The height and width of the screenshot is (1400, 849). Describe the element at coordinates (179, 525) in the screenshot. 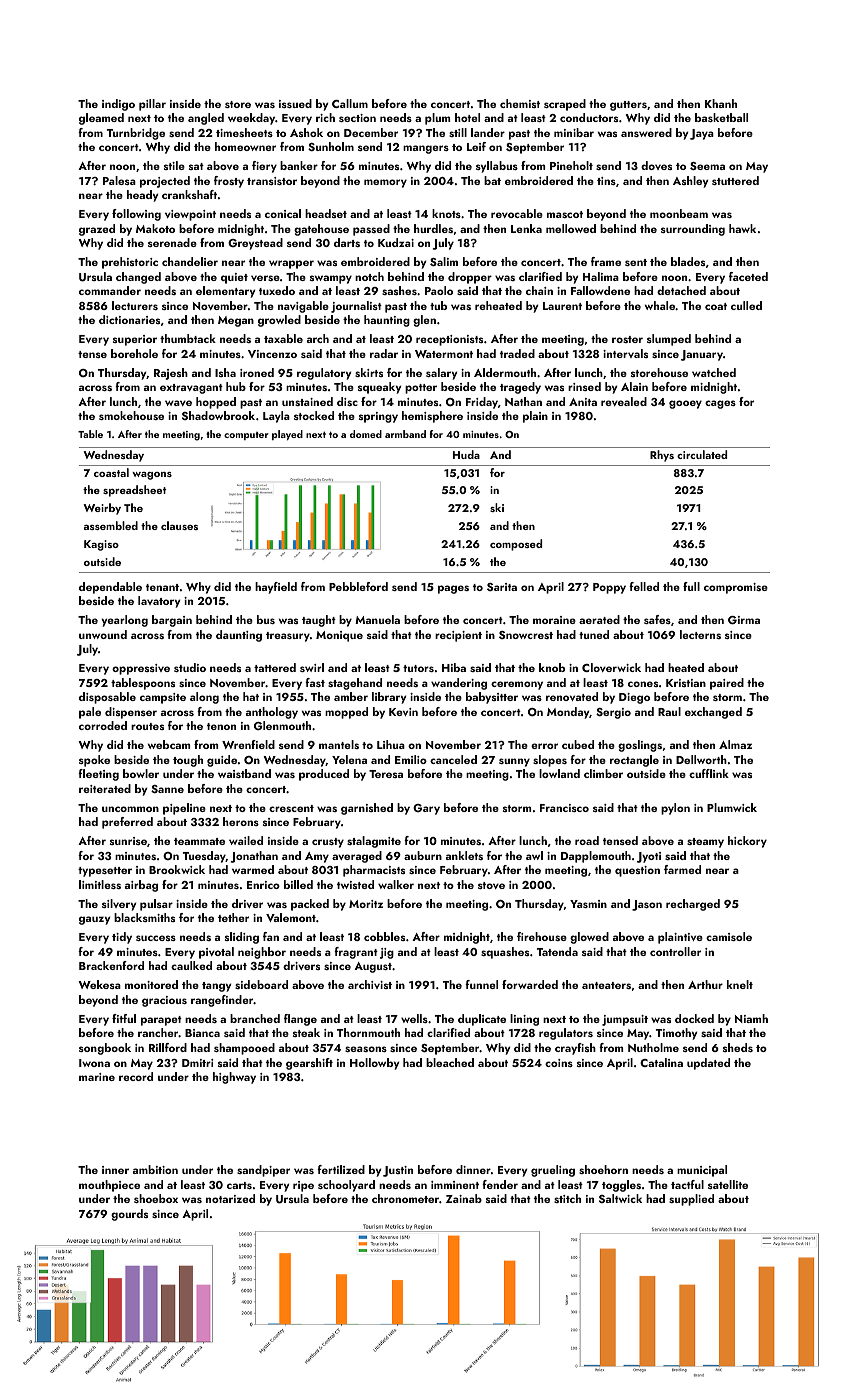

I see `clauses` at that location.
